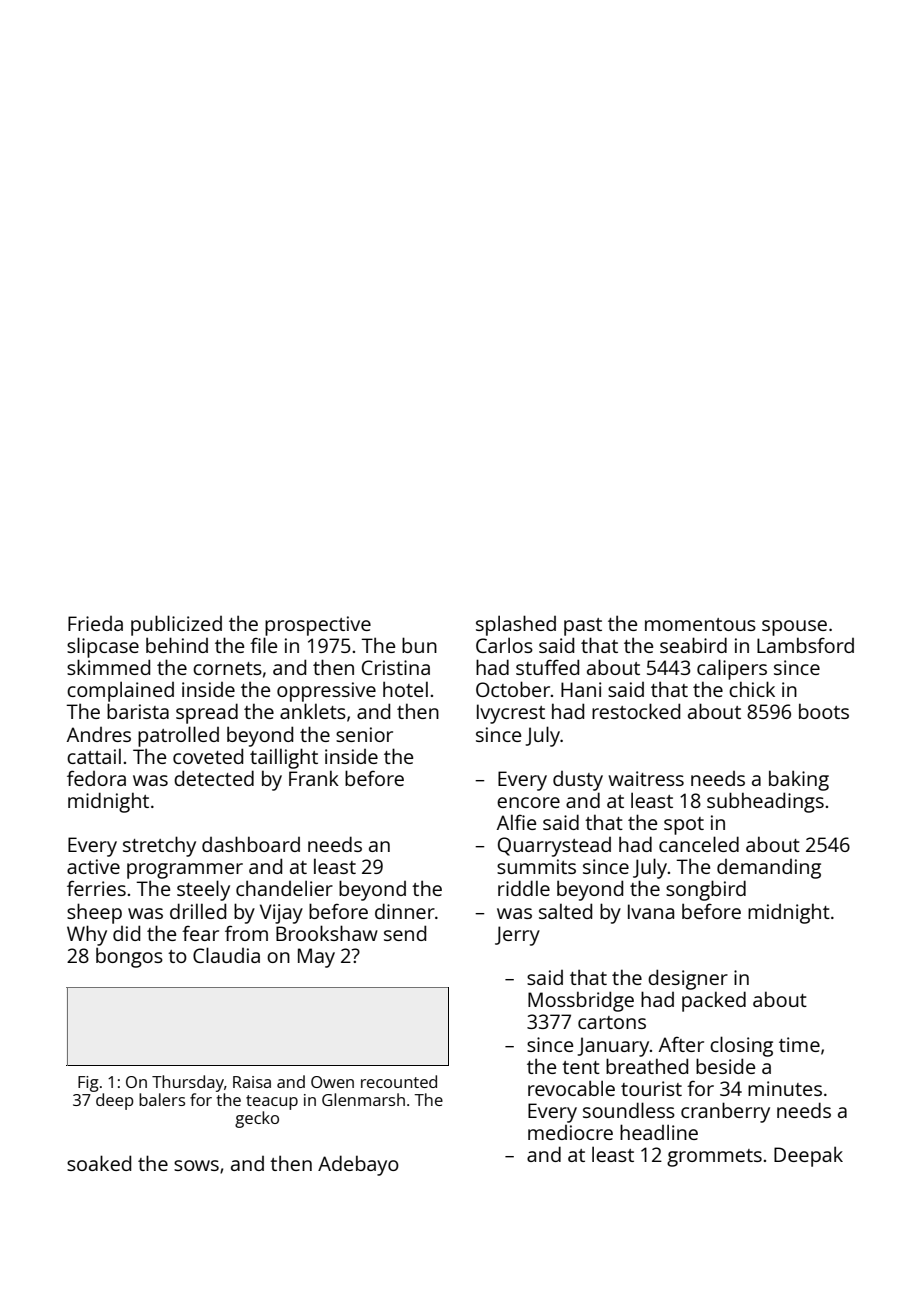  What do you see at coordinates (257, 1119) in the screenshot?
I see `gecko` at bounding box center [257, 1119].
